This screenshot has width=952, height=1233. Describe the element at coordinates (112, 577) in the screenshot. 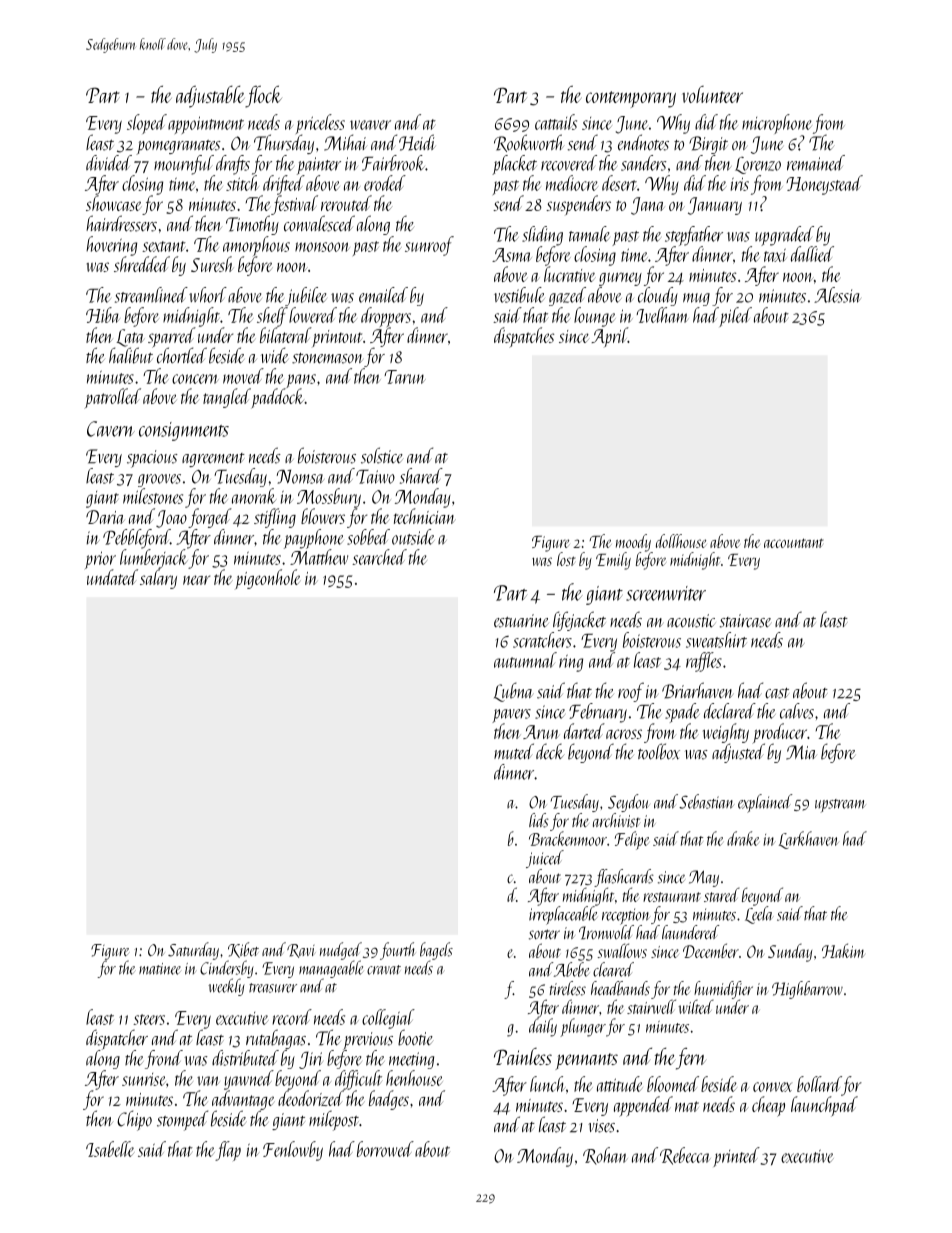

I see `undated` at that location.
